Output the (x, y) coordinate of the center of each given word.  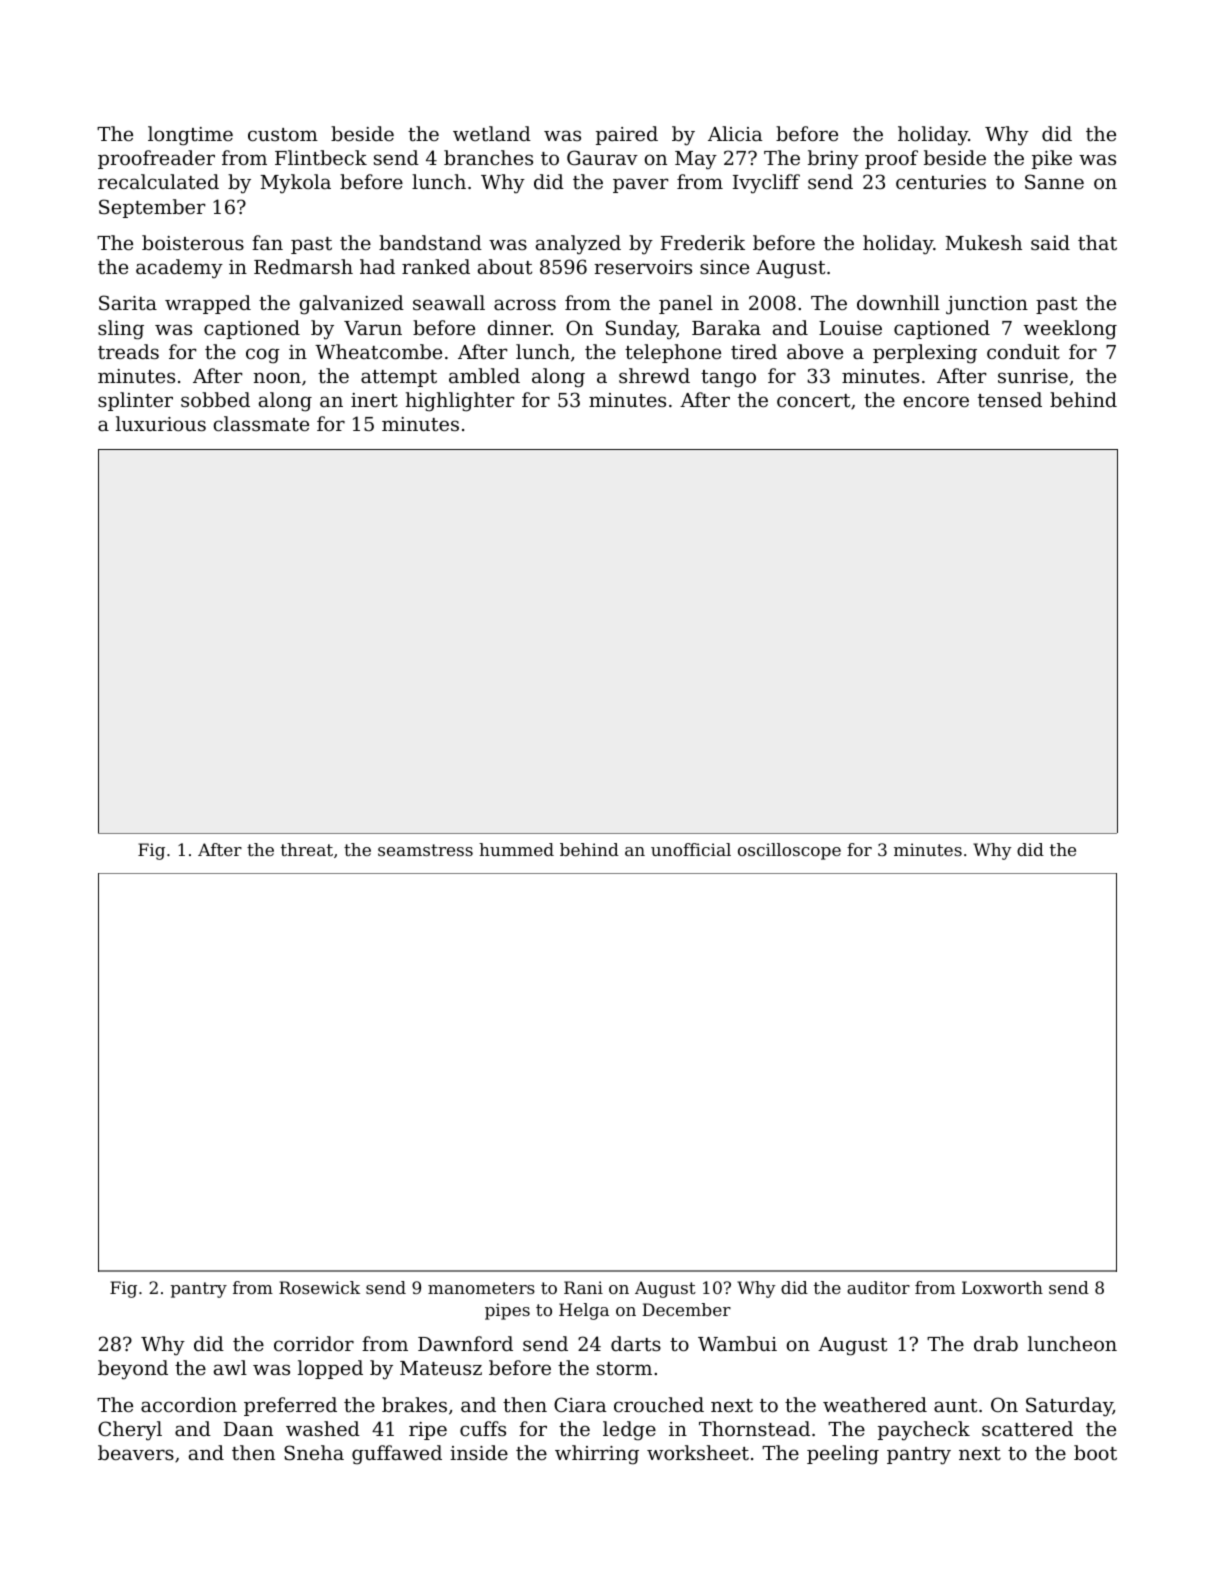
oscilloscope (789, 851)
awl (230, 1367)
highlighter (460, 402)
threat (307, 849)
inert (374, 400)
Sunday (641, 330)
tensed (1010, 399)
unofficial (691, 849)
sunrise (1033, 376)
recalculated (158, 181)
